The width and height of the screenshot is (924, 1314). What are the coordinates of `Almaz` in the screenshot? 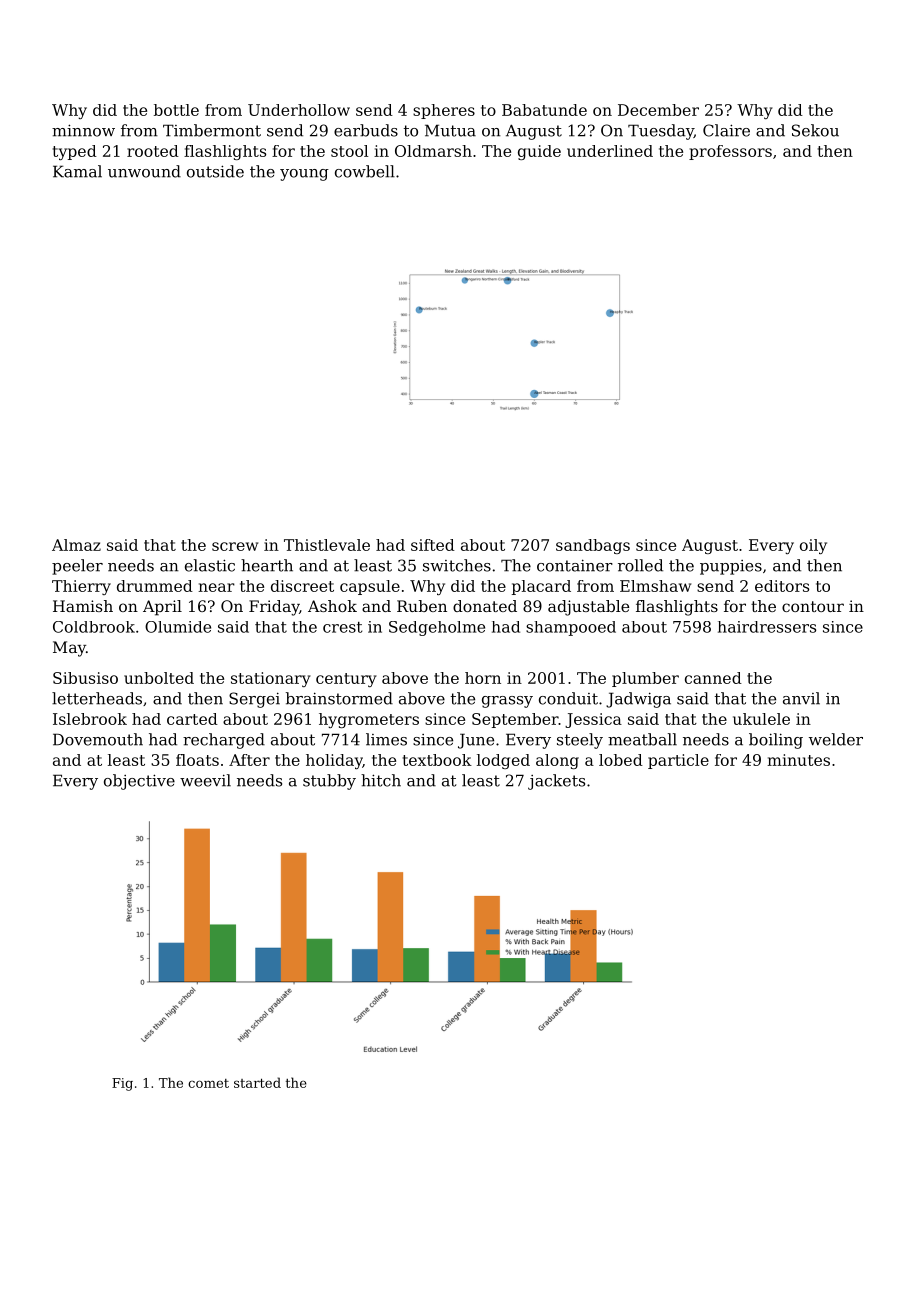 It's located at (76, 545).
